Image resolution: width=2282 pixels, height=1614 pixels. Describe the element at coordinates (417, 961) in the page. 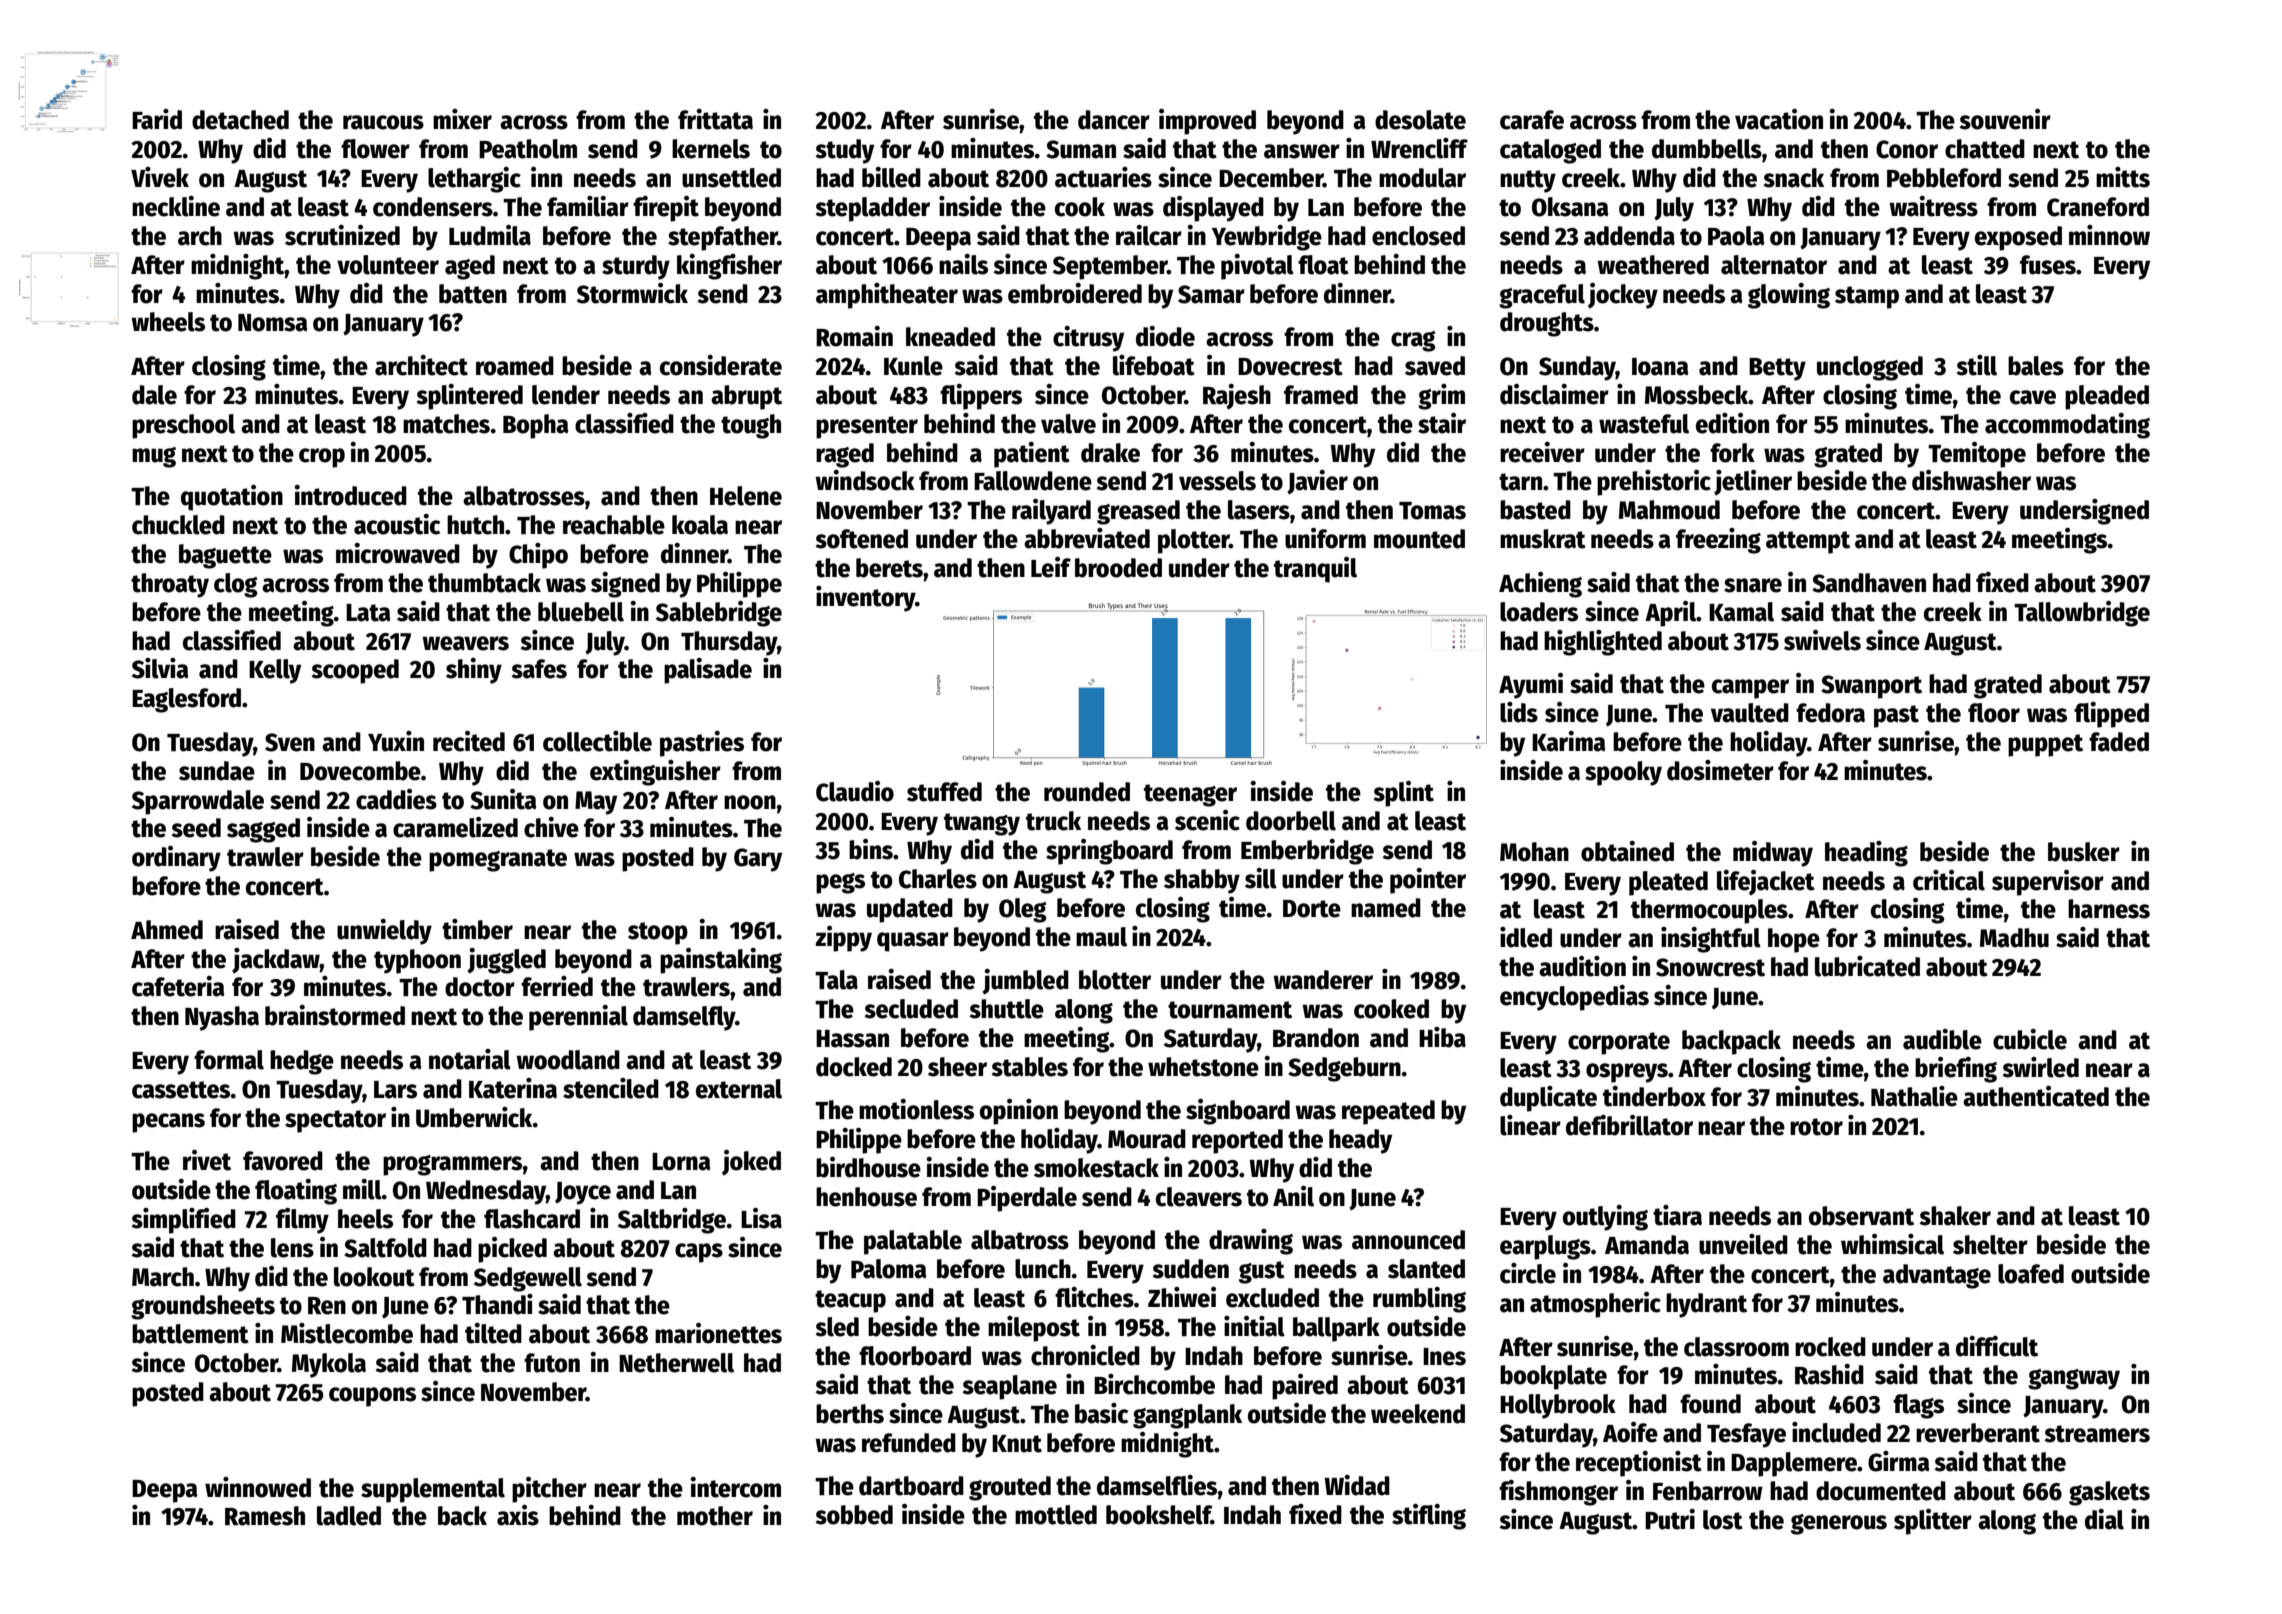

I see `typhoon` at that location.
